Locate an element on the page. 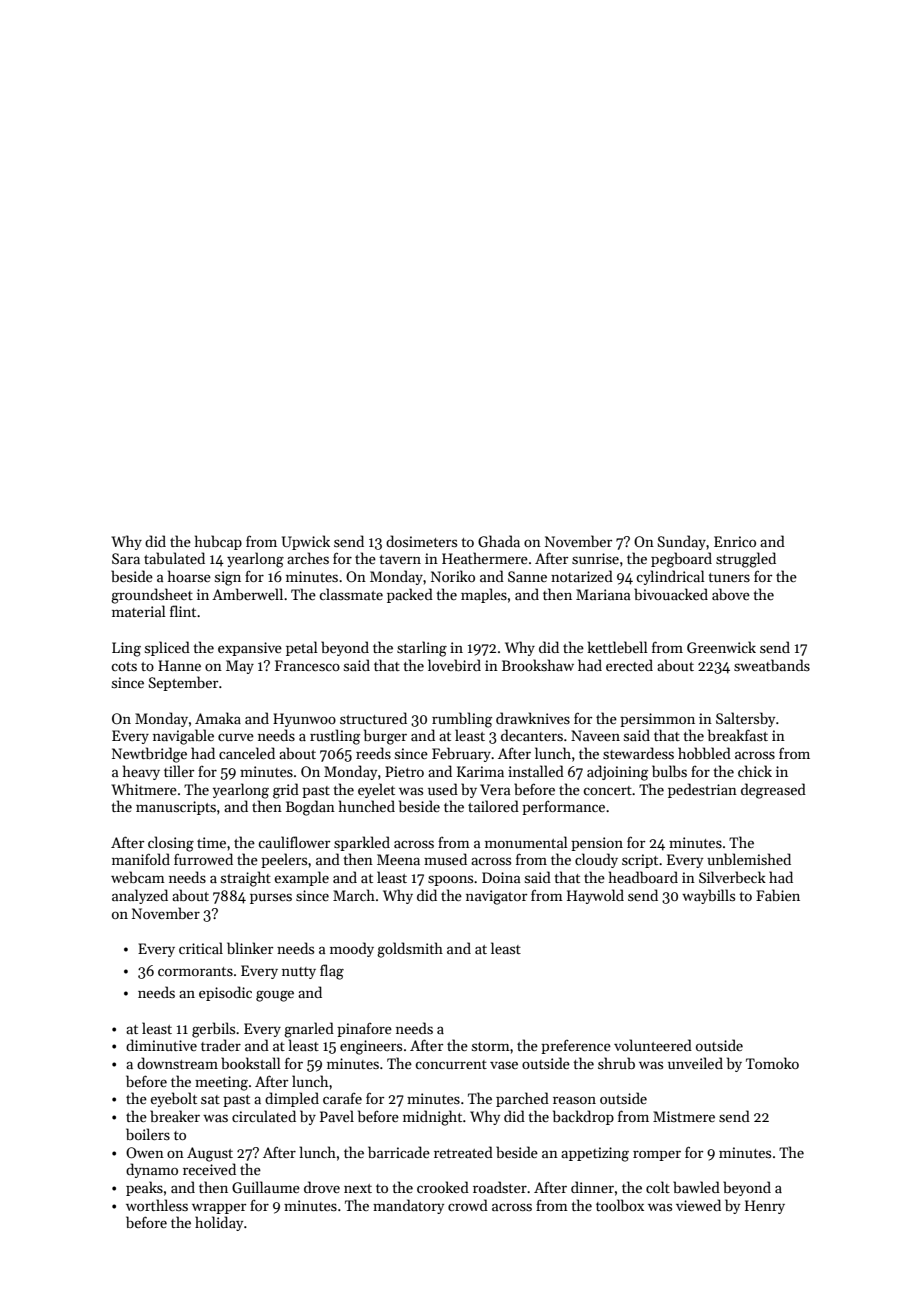 The image size is (924, 1308). example is located at coordinates (302, 878).
